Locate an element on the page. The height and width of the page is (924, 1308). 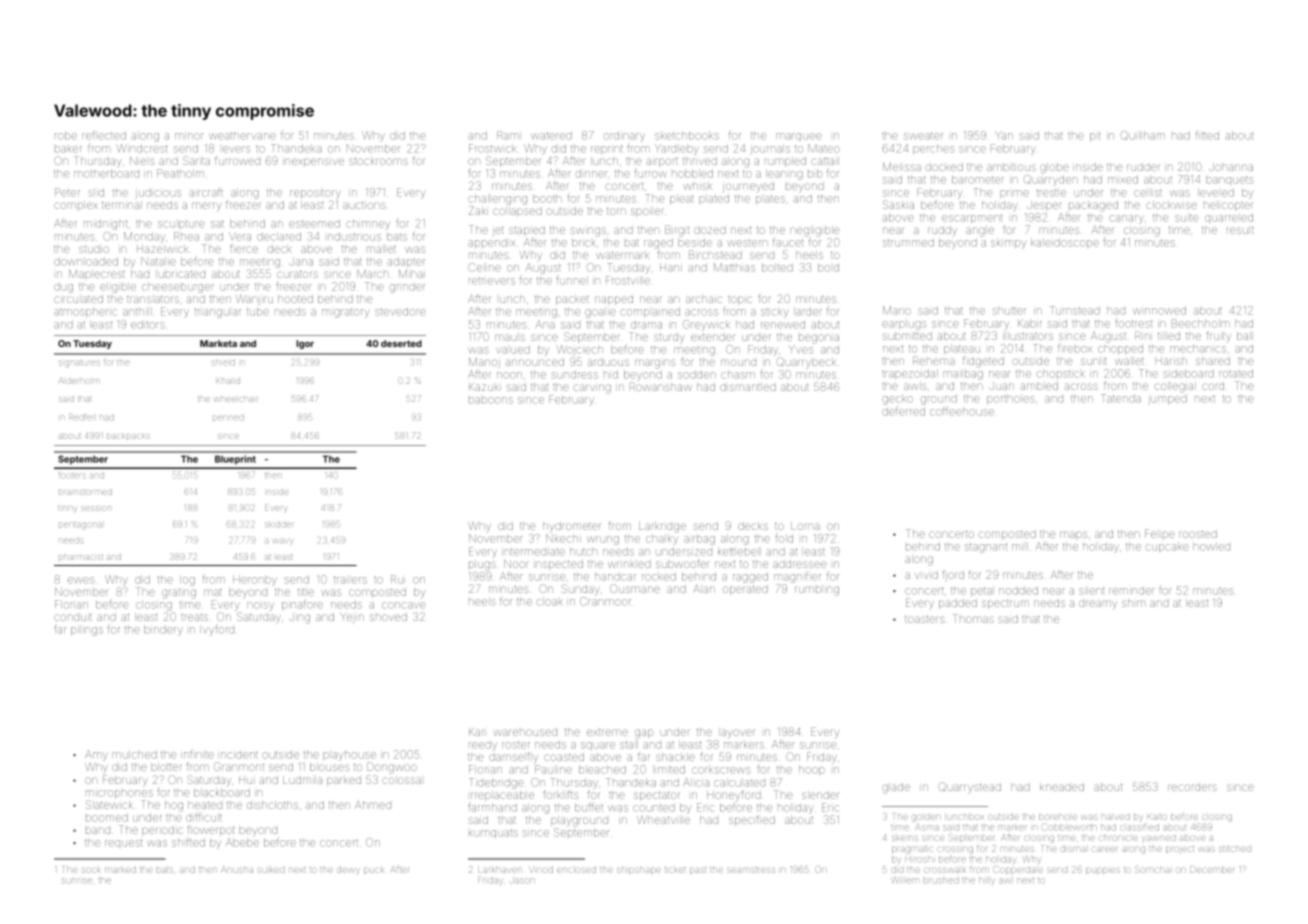
December is located at coordinates (1212, 869).
